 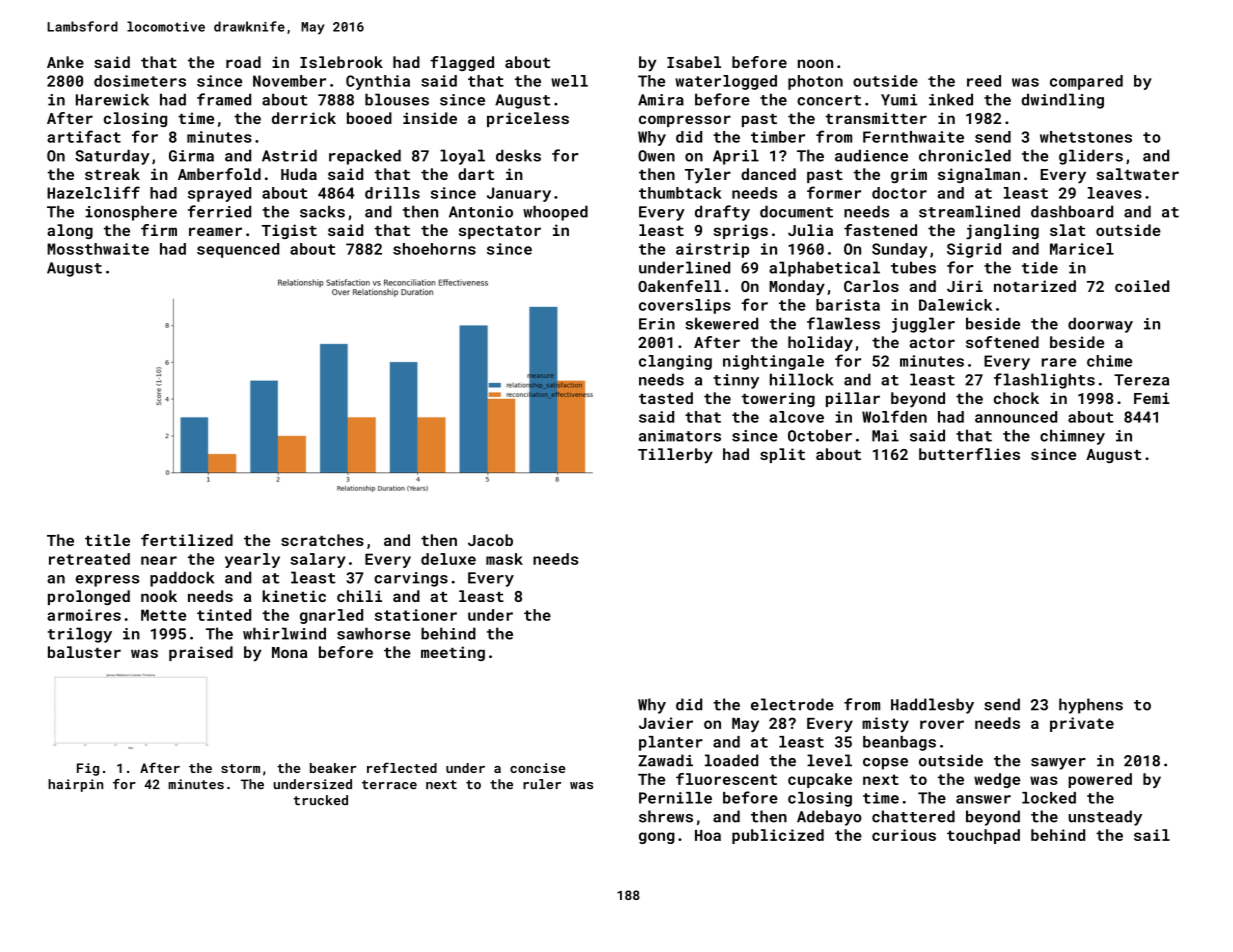 I want to click on flawless, so click(x=843, y=323).
